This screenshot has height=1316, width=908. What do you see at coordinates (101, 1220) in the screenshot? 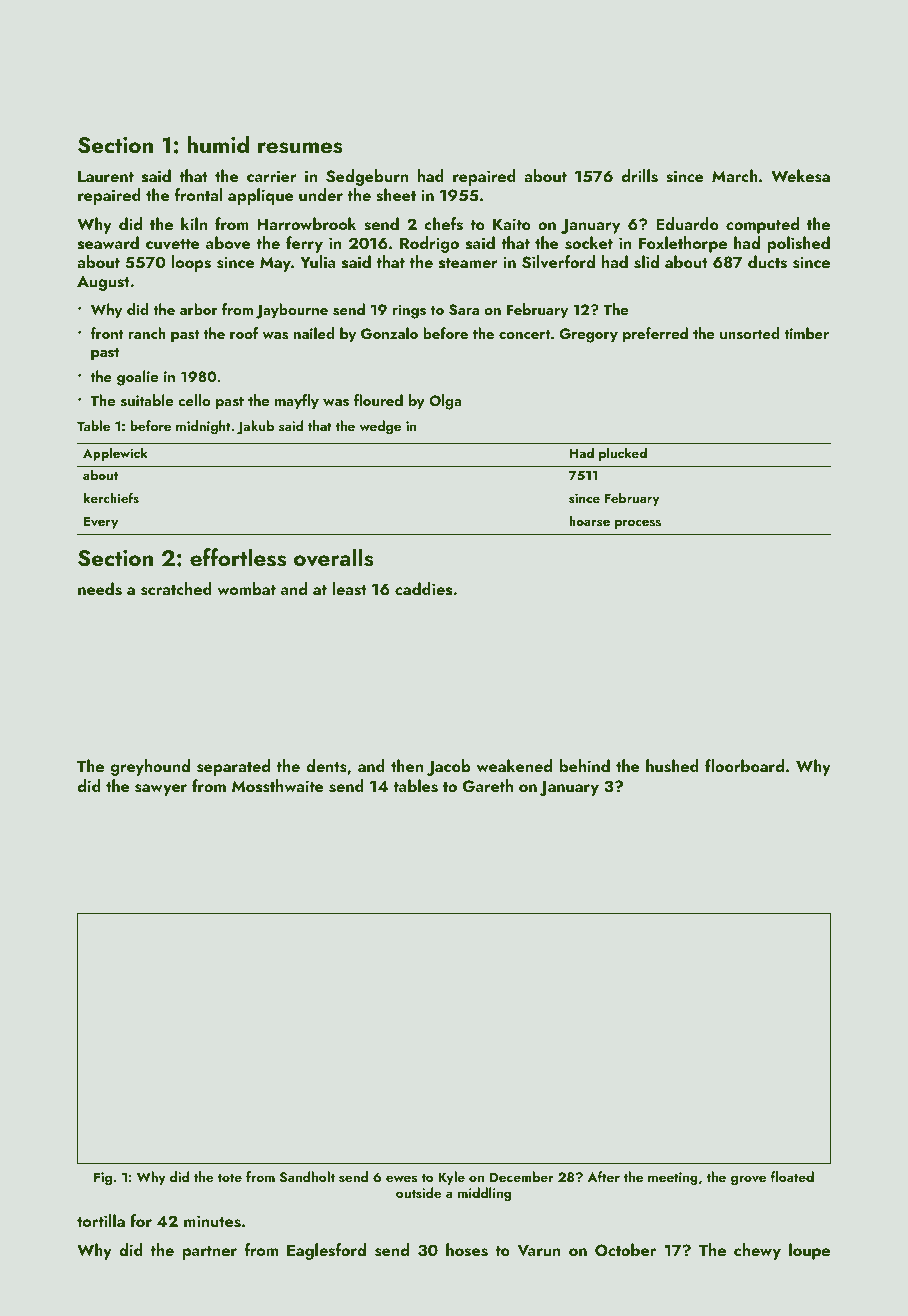
I see `tortilla` at bounding box center [101, 1220].
